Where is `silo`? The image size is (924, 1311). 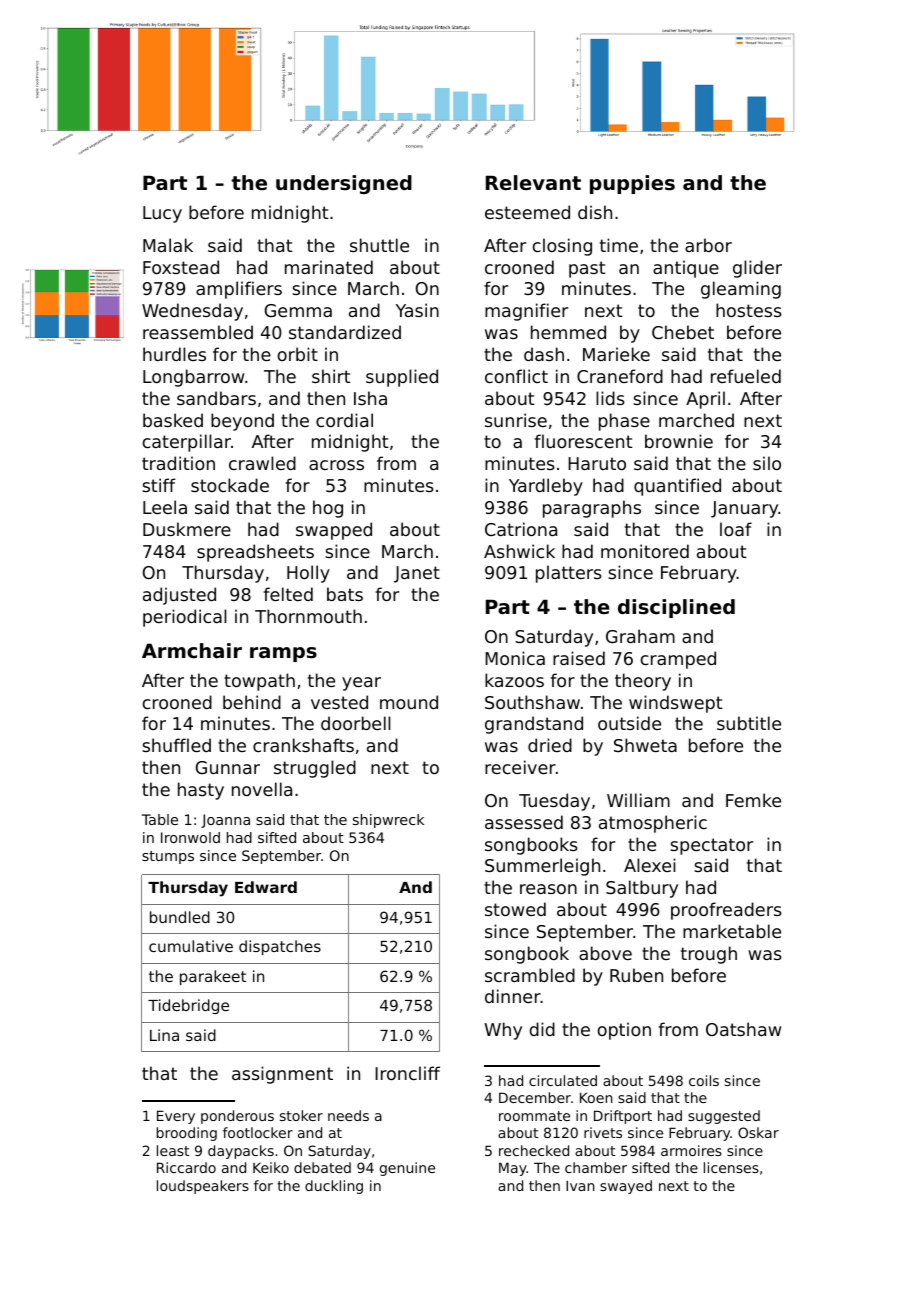 silo is located at coordinates (767, 463).
